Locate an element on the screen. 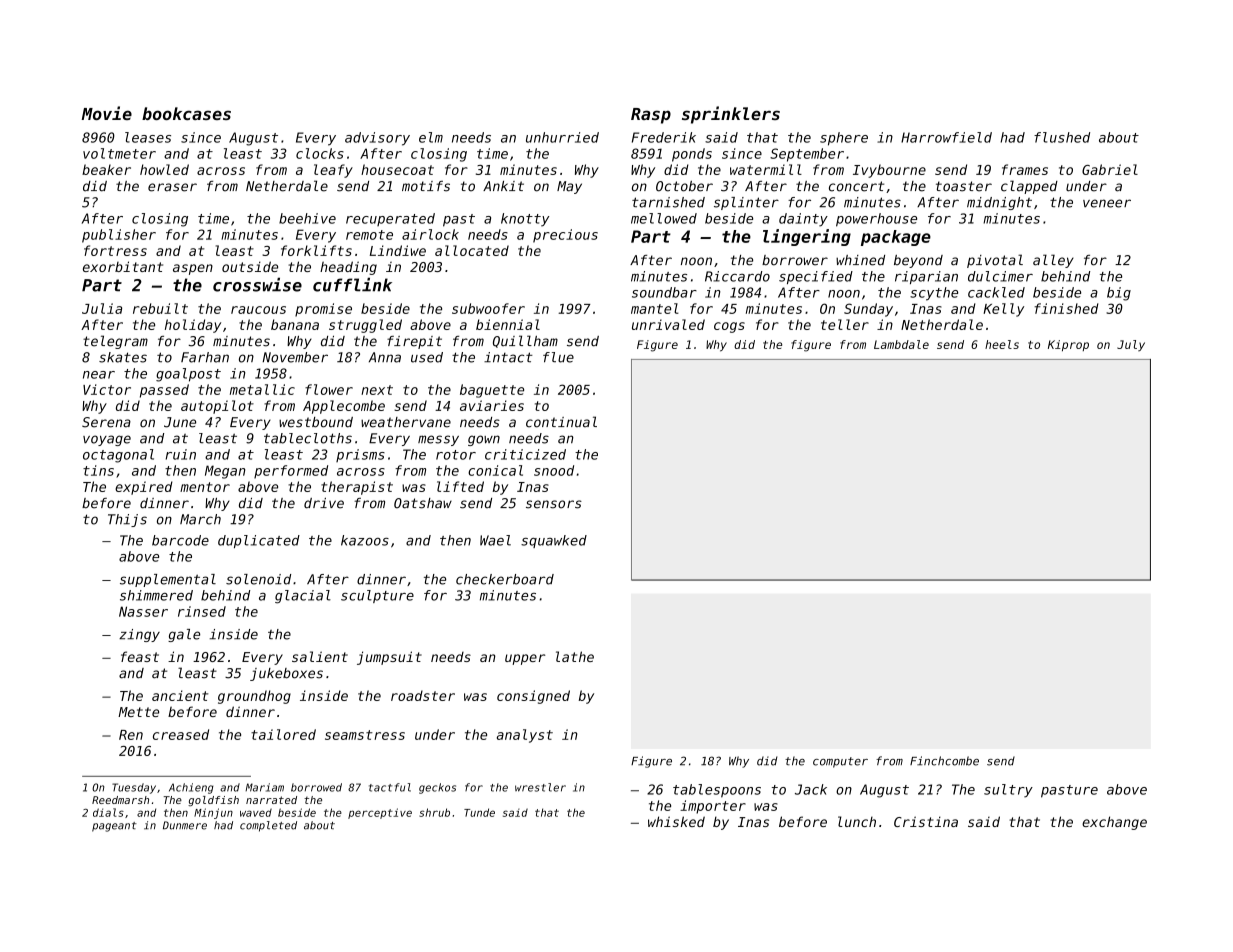  perceptive is located at coordinates (380, 813).
